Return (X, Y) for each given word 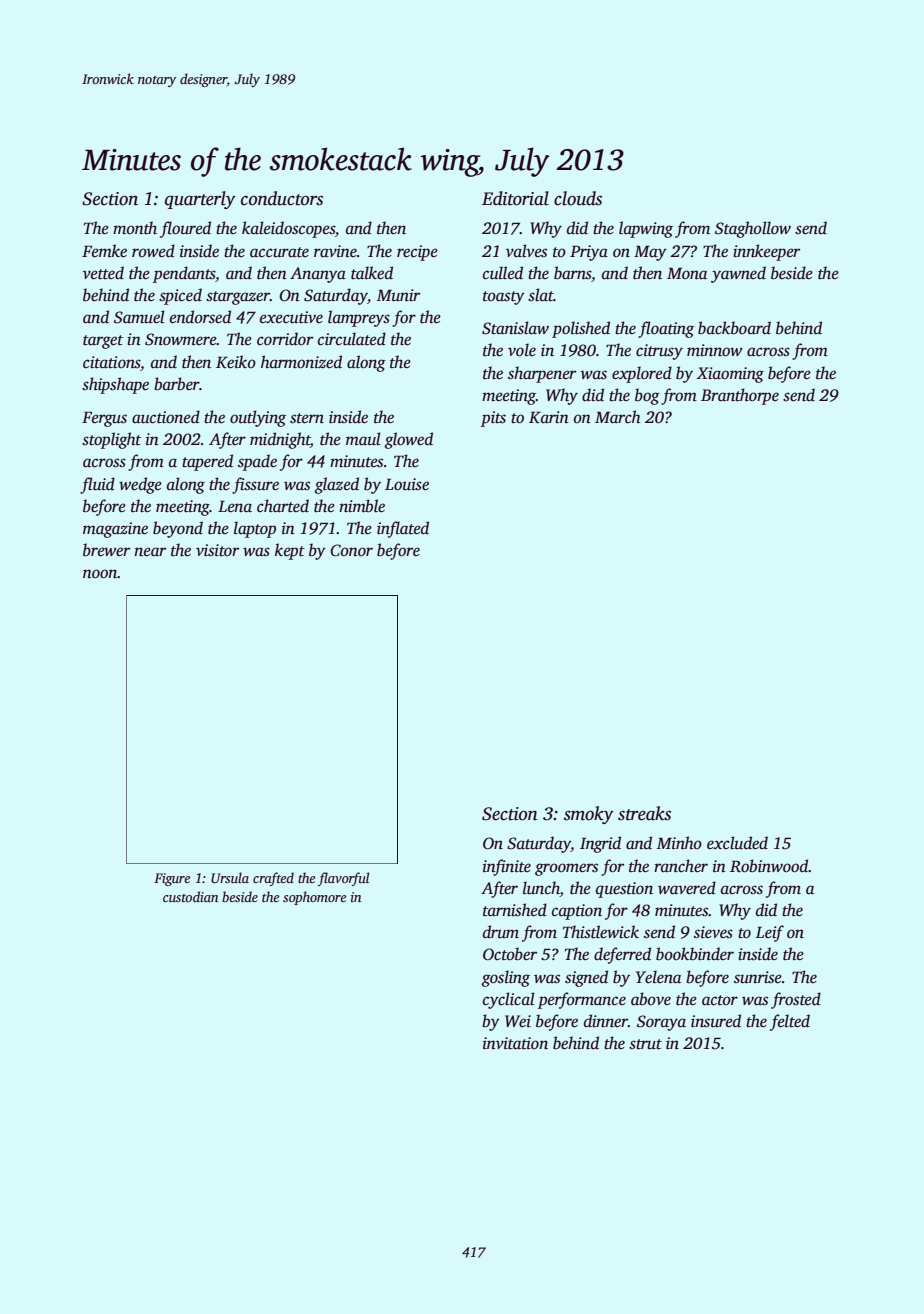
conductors (282, 198)
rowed (153, 251)
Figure (172, 879)
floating (666, 329)
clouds (578, 198)
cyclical (509, 1000)
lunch (541, 889)
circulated (352, 339)
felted (790, 1022)
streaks (644, 813)
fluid (97, 485)
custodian (190, 896)
